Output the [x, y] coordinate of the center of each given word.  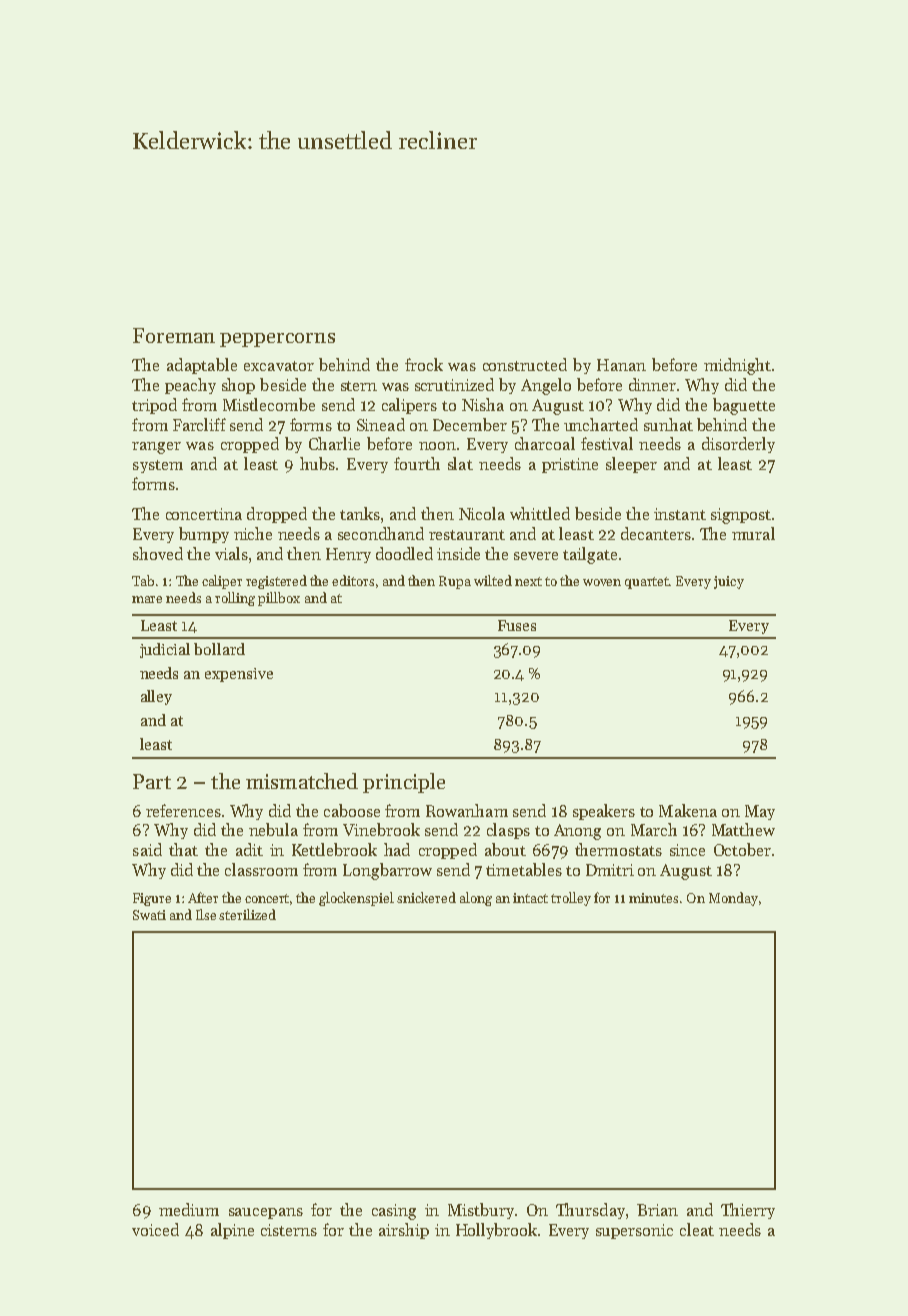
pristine [570, 465]
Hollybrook [496, 1231]
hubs [317, 463]
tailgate [590, 555]
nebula [273, 829]
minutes [653, 898]
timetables [524, 869]
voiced [155, 1229]
